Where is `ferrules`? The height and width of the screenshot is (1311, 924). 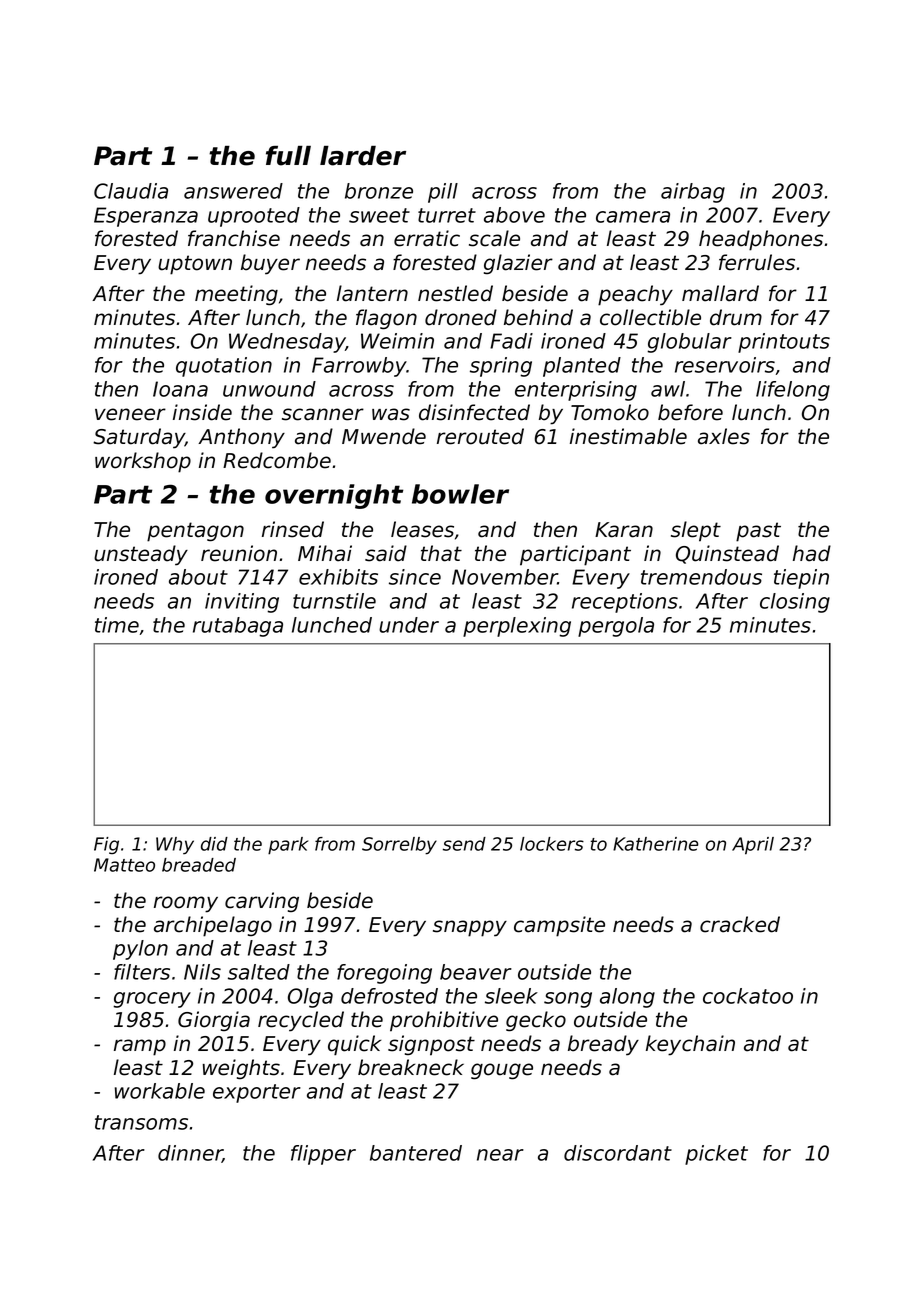 ferrules is located at coordinates (757, 262).
